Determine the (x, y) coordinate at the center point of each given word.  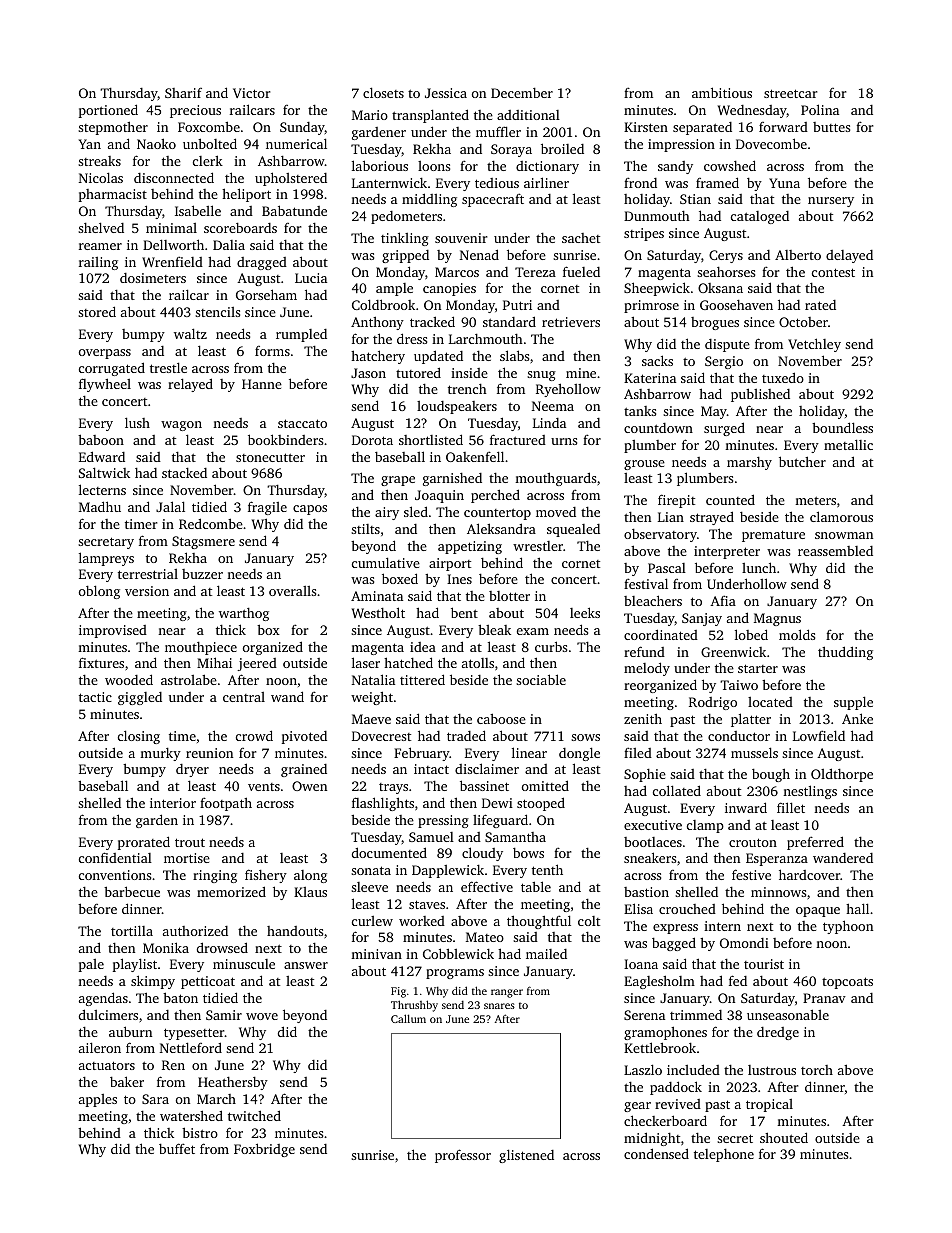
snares (499, 1006)
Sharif (183, 93)
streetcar (791, 93)
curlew (372, 921)
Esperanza (777, 859)
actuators (107, 1065)
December (522, 93)
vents (264, 787)
